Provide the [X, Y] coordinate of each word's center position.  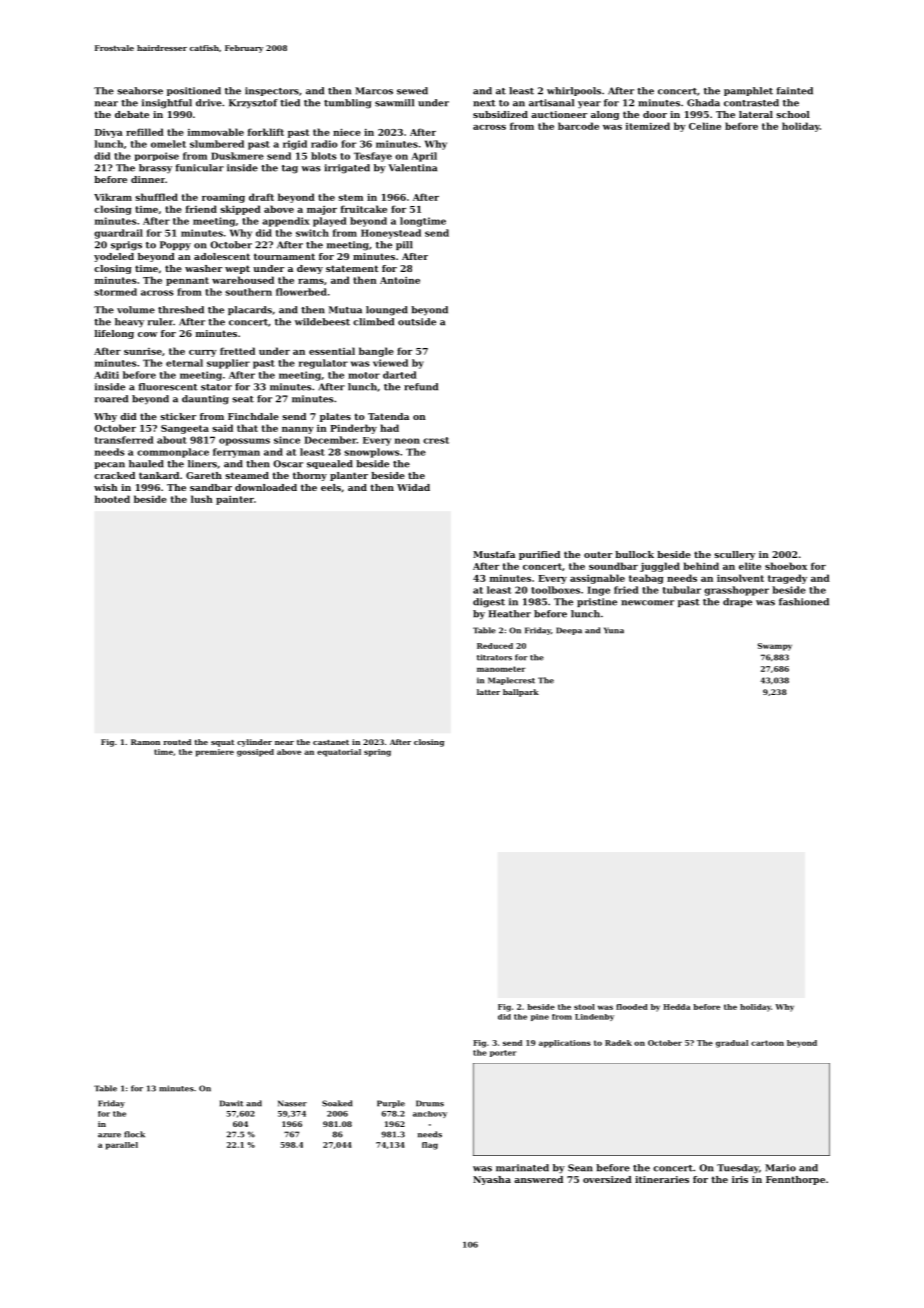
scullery [734, 555]
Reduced [495, 646]
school [793, 114]
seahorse [140, 91]
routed [177, 742]
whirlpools [574, 91]
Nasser [292, 1103]
